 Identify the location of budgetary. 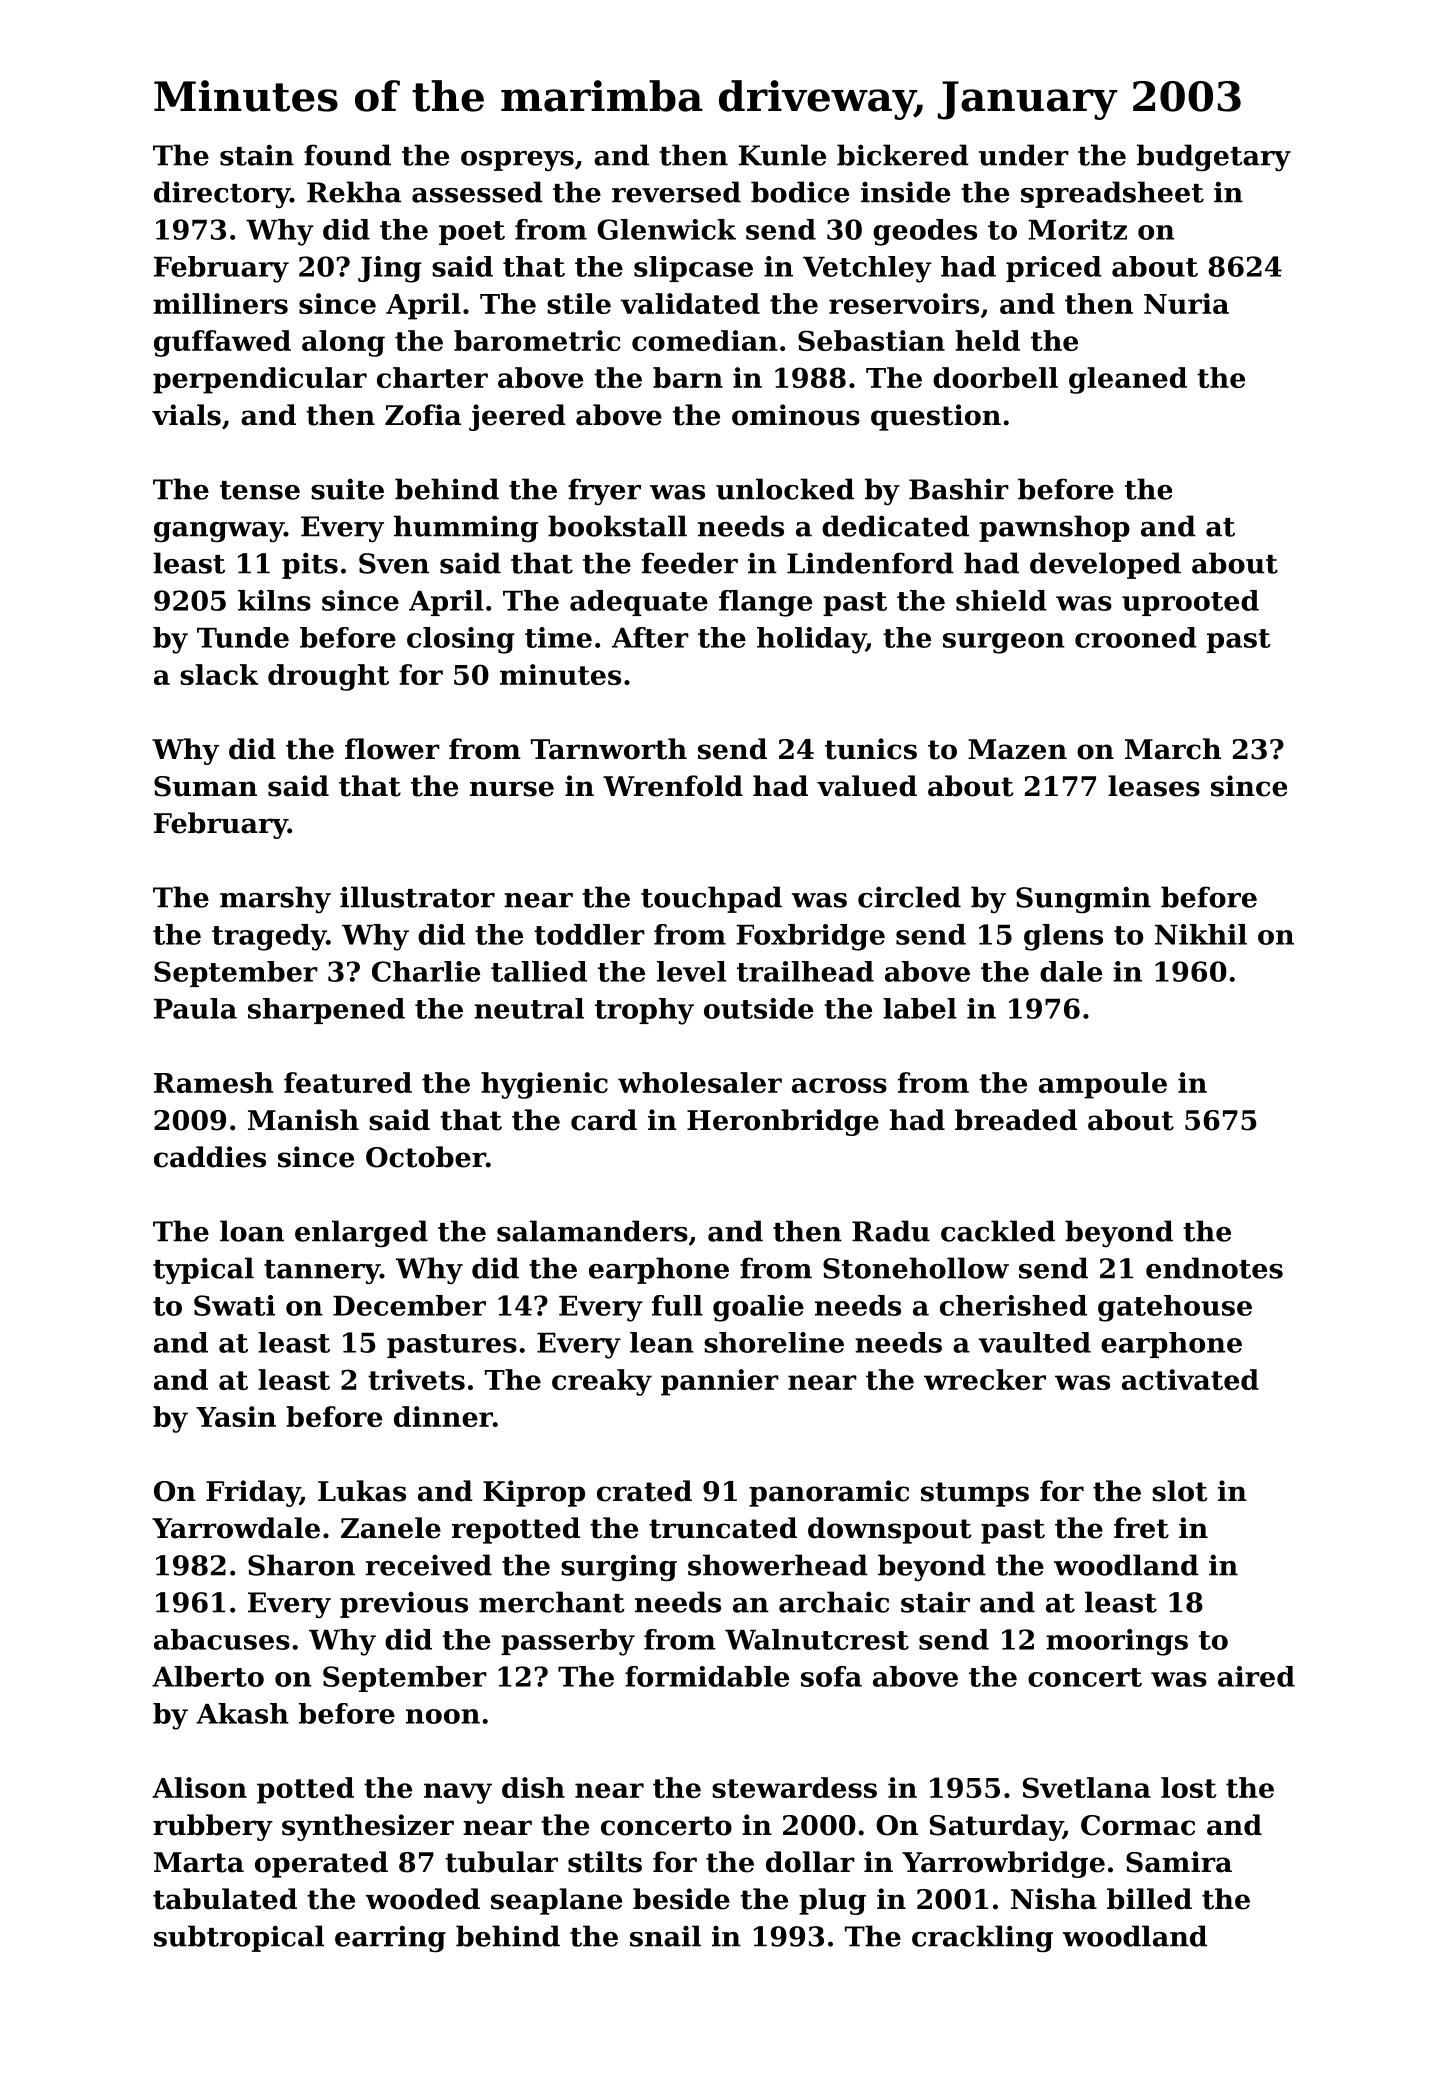
(1214, 157).
